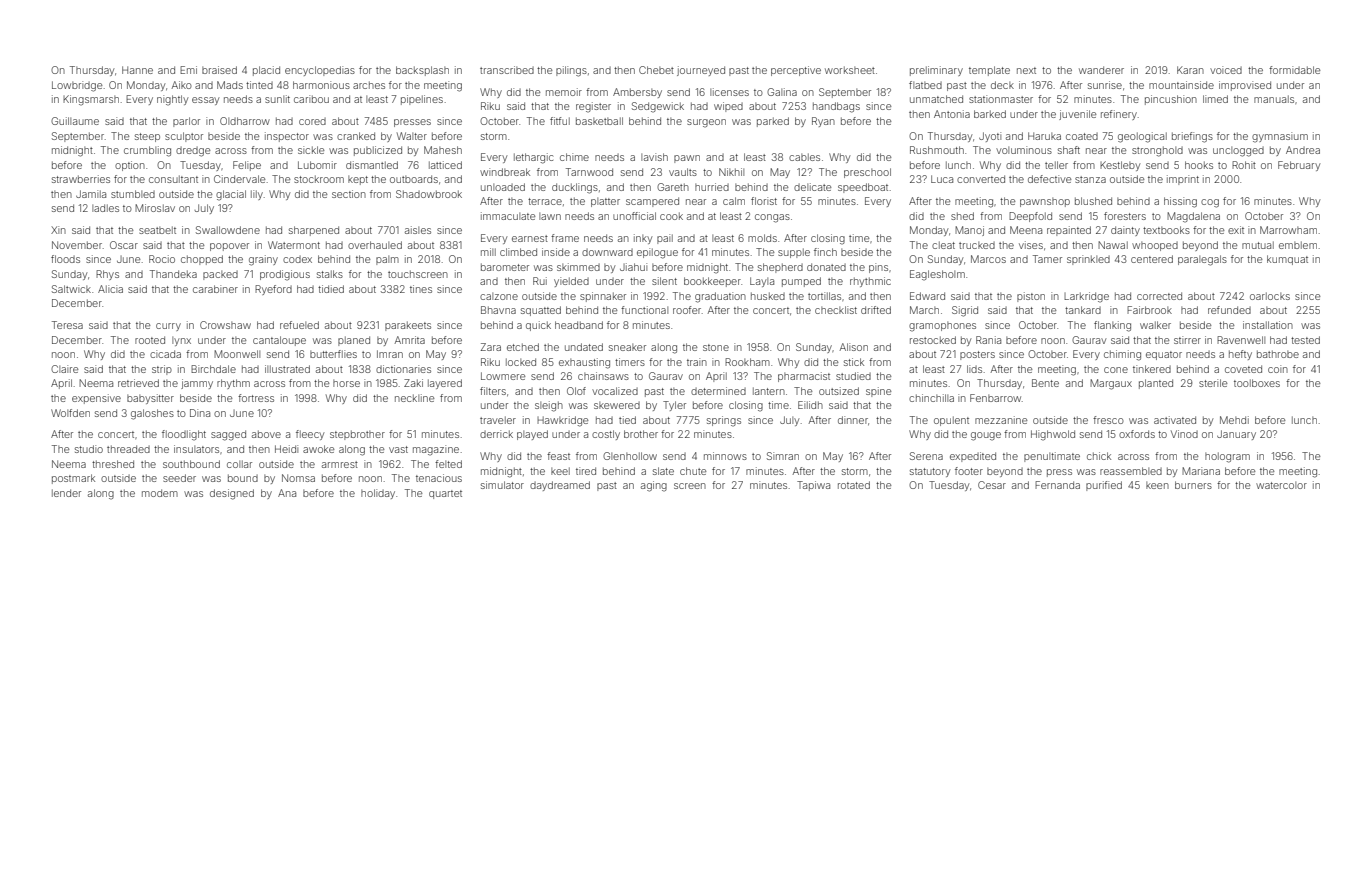 The width and height of the screenshot is (1372, 887). Describe the element at coordinates (764, 201) in the screenshot. I see `florist` at that location.
